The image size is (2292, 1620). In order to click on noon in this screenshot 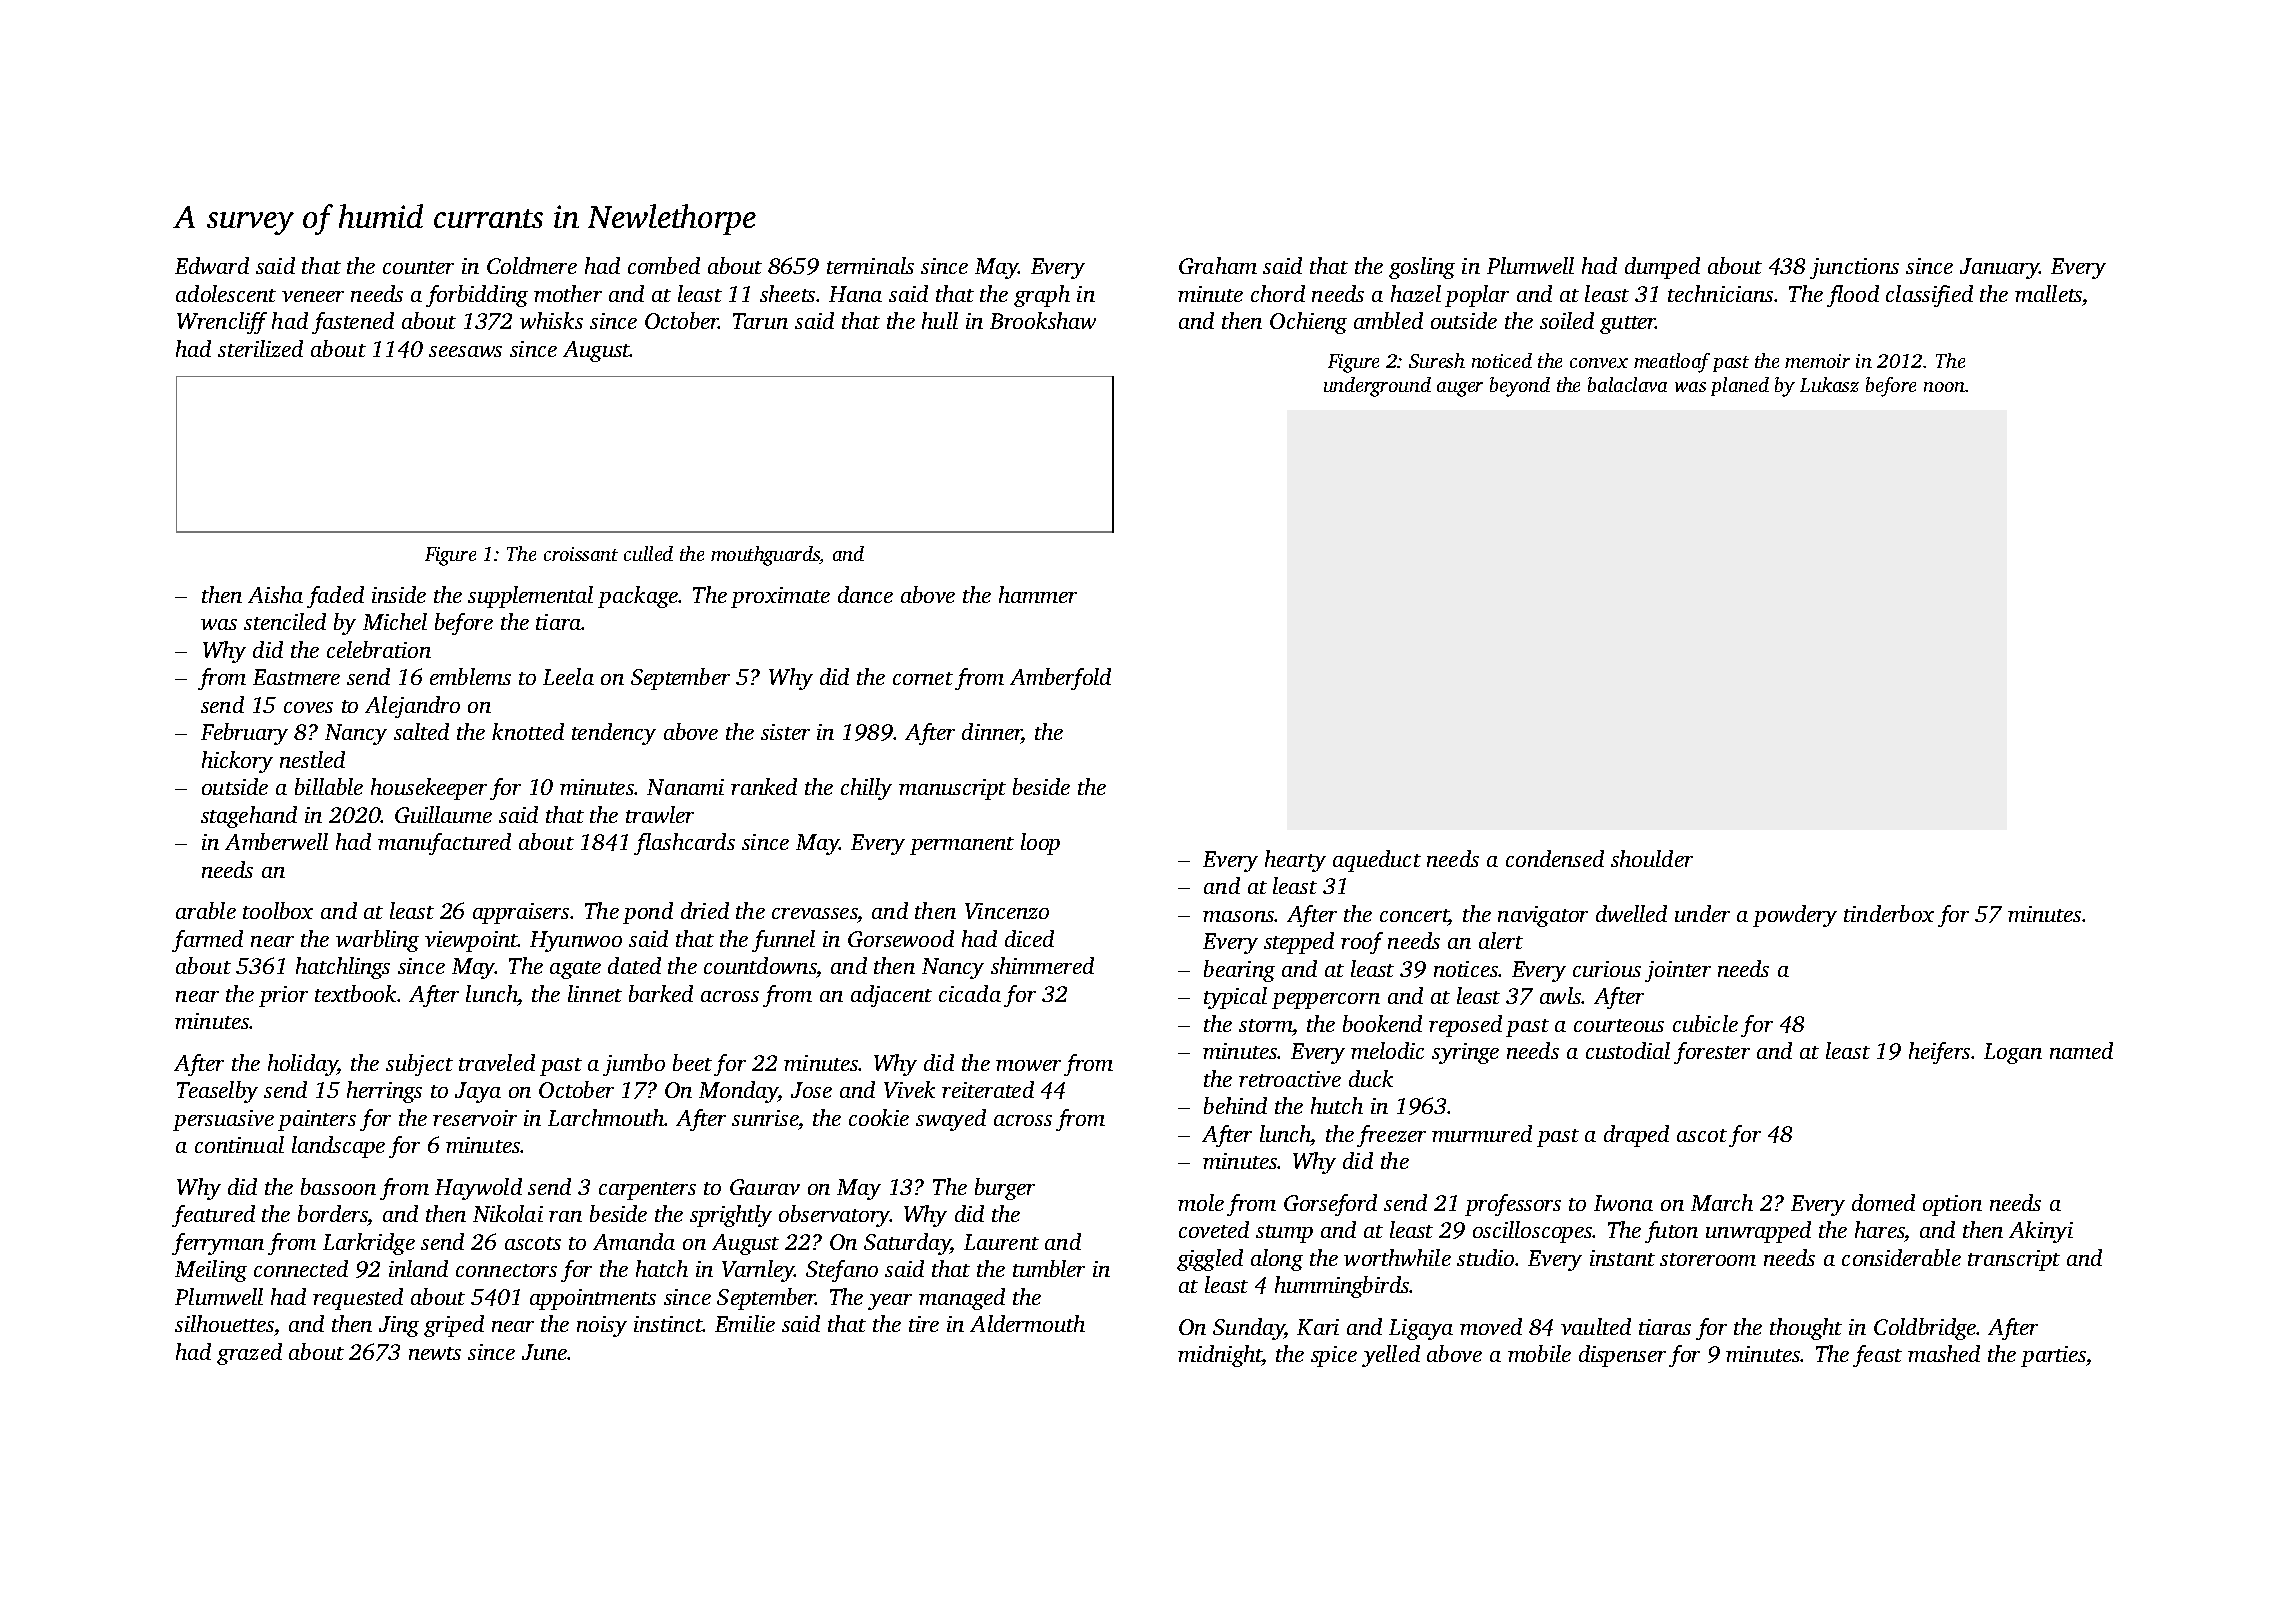, I will do `click(1945, 387)`.
